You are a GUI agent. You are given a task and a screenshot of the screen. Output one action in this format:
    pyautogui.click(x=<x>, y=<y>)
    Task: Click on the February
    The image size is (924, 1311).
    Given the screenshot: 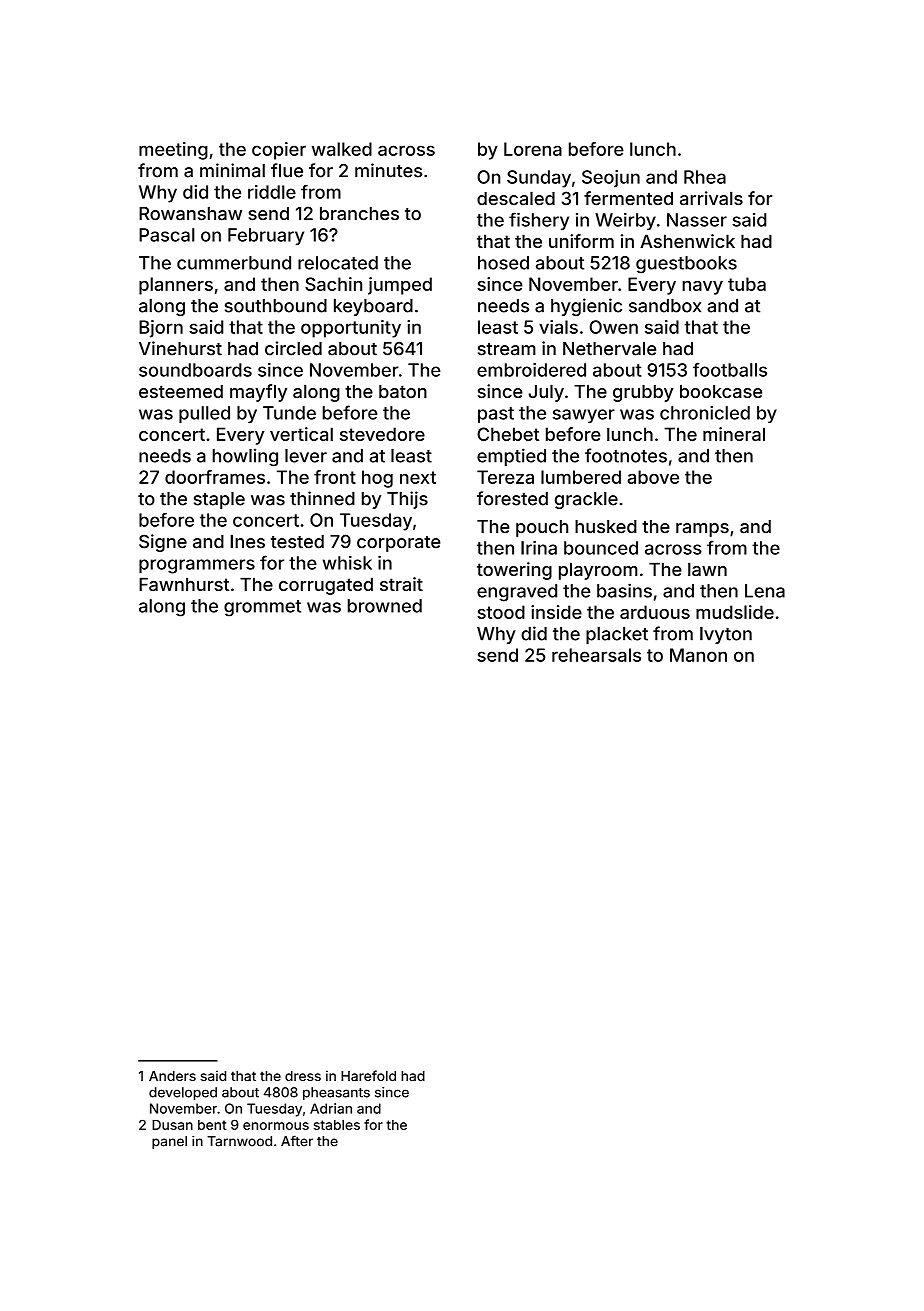 What is the action you would take?
    pyautogui.click(x=266, y=237)
